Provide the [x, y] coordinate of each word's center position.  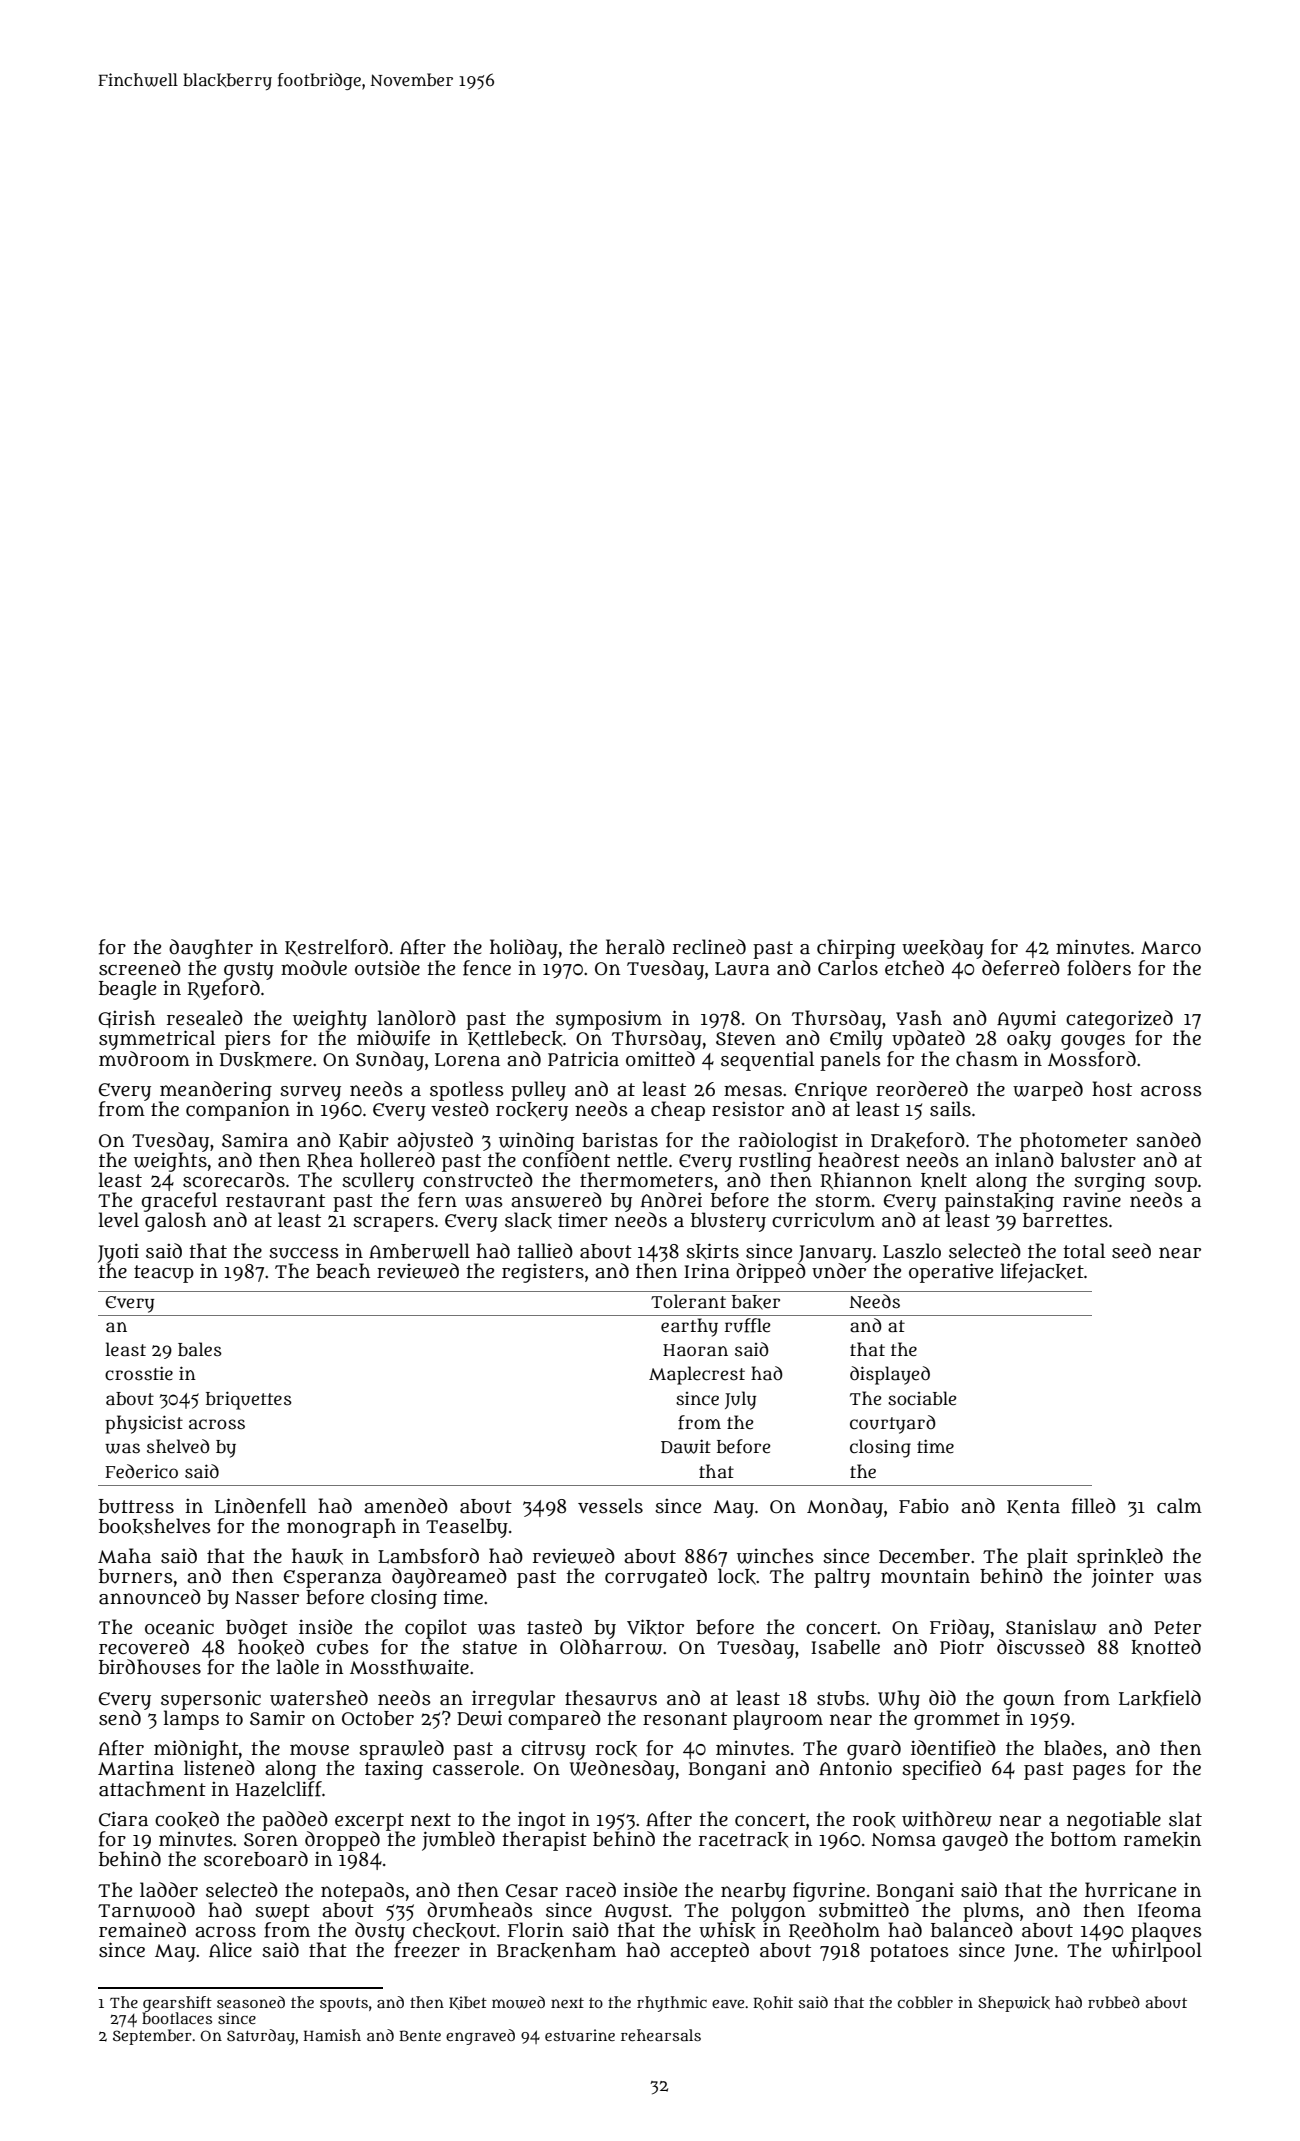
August [636, 1913]
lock [737, 1576]
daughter [211, 949]
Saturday [261, 2037]
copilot [436, 1629]
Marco [1171, 948]
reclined [709, 947]
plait [1047, 1558]
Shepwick [1014, 2004]
